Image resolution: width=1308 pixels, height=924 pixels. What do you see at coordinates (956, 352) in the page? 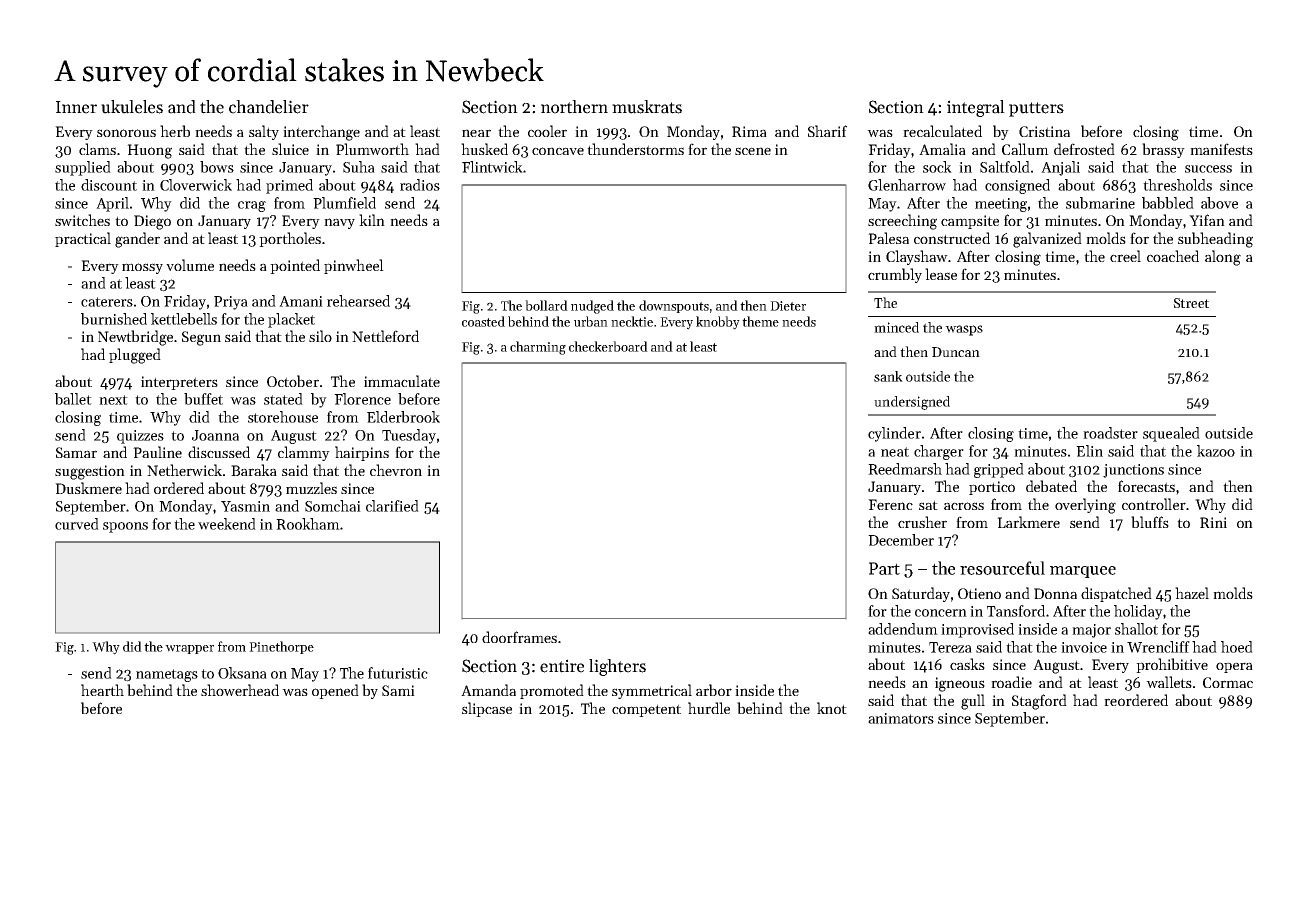
I see `Duncan` at bounding box center [956, 352].
